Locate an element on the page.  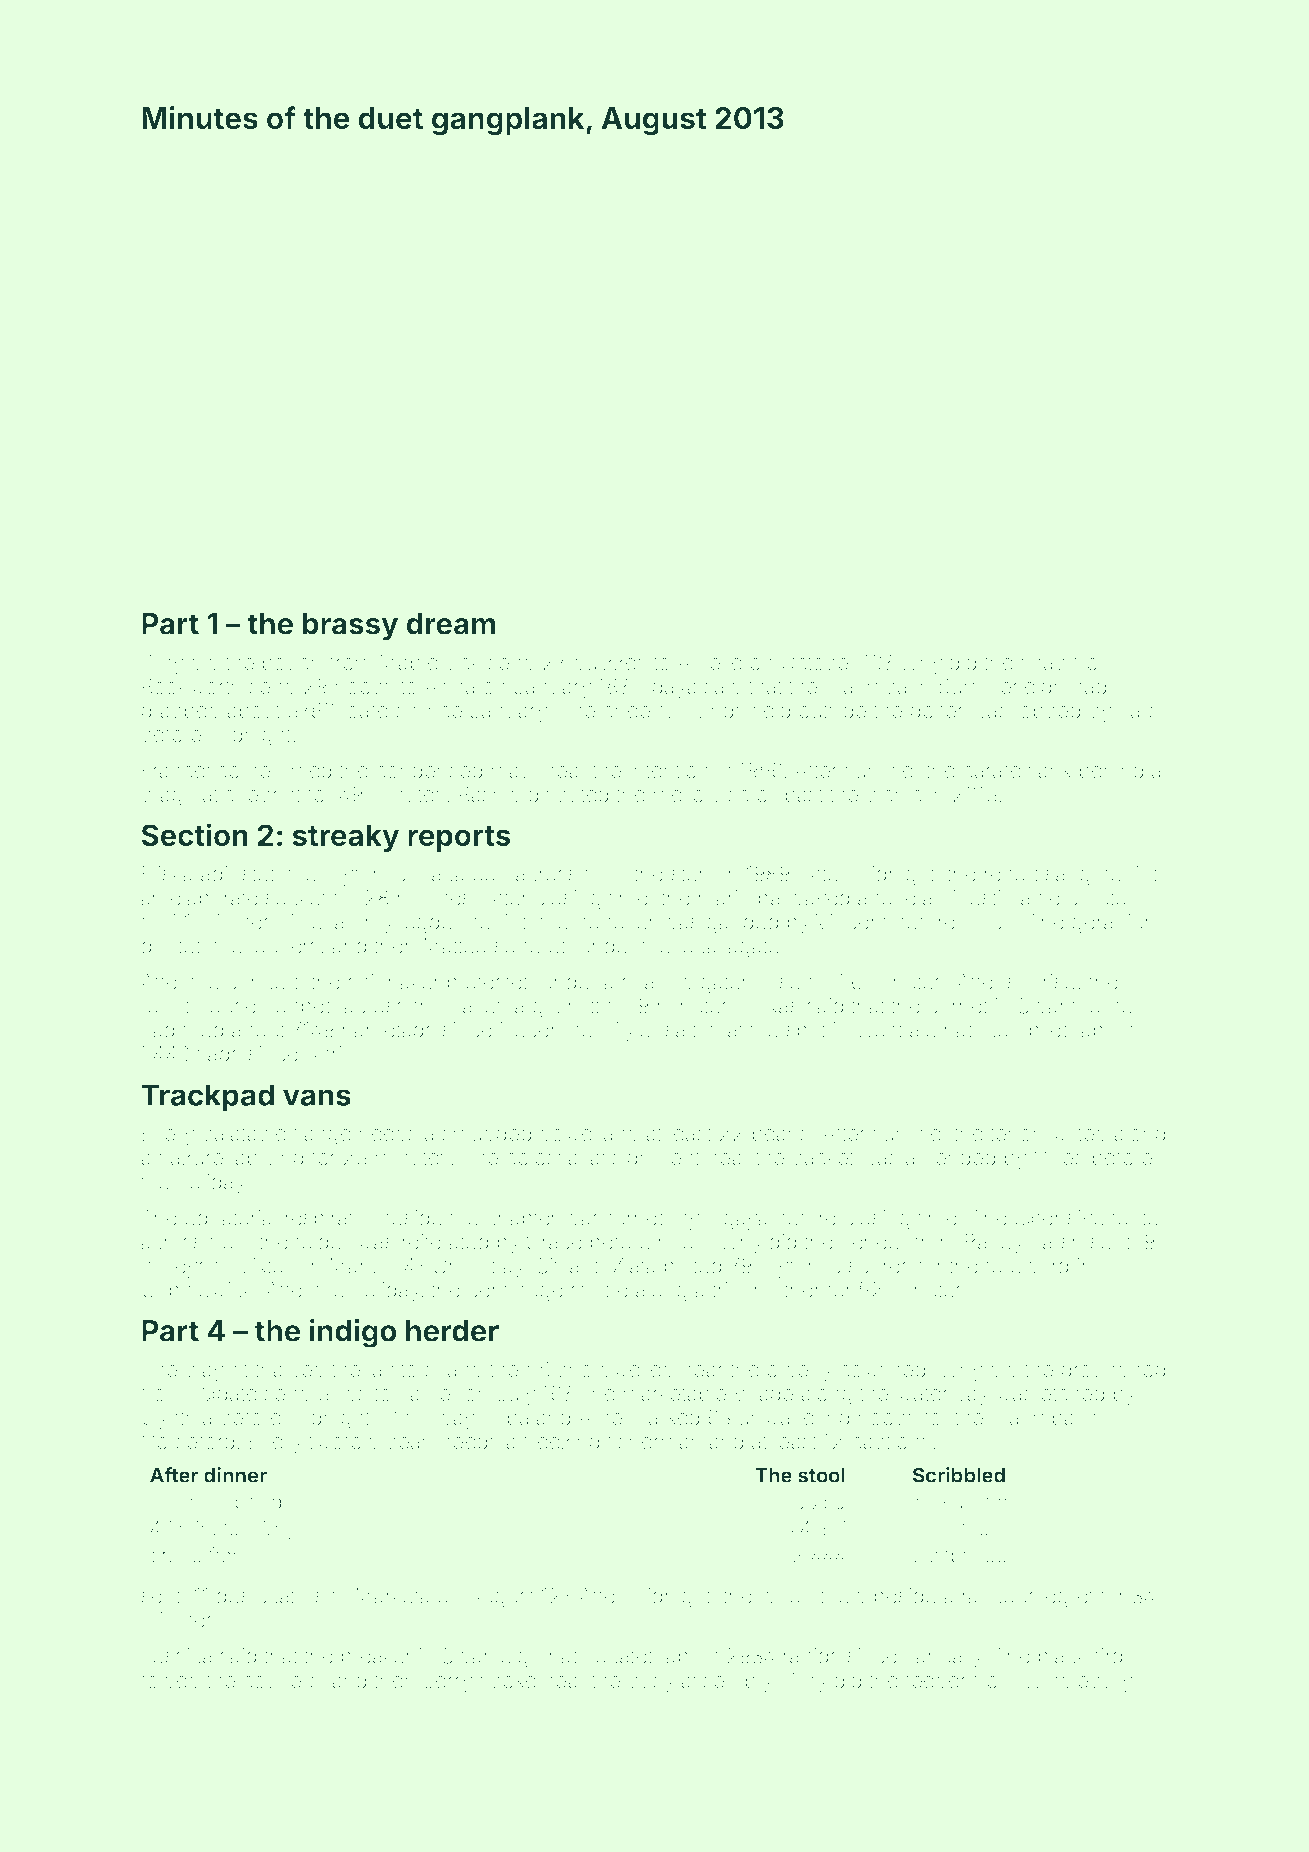
desiccators is located at coordinates (270, 1596).
